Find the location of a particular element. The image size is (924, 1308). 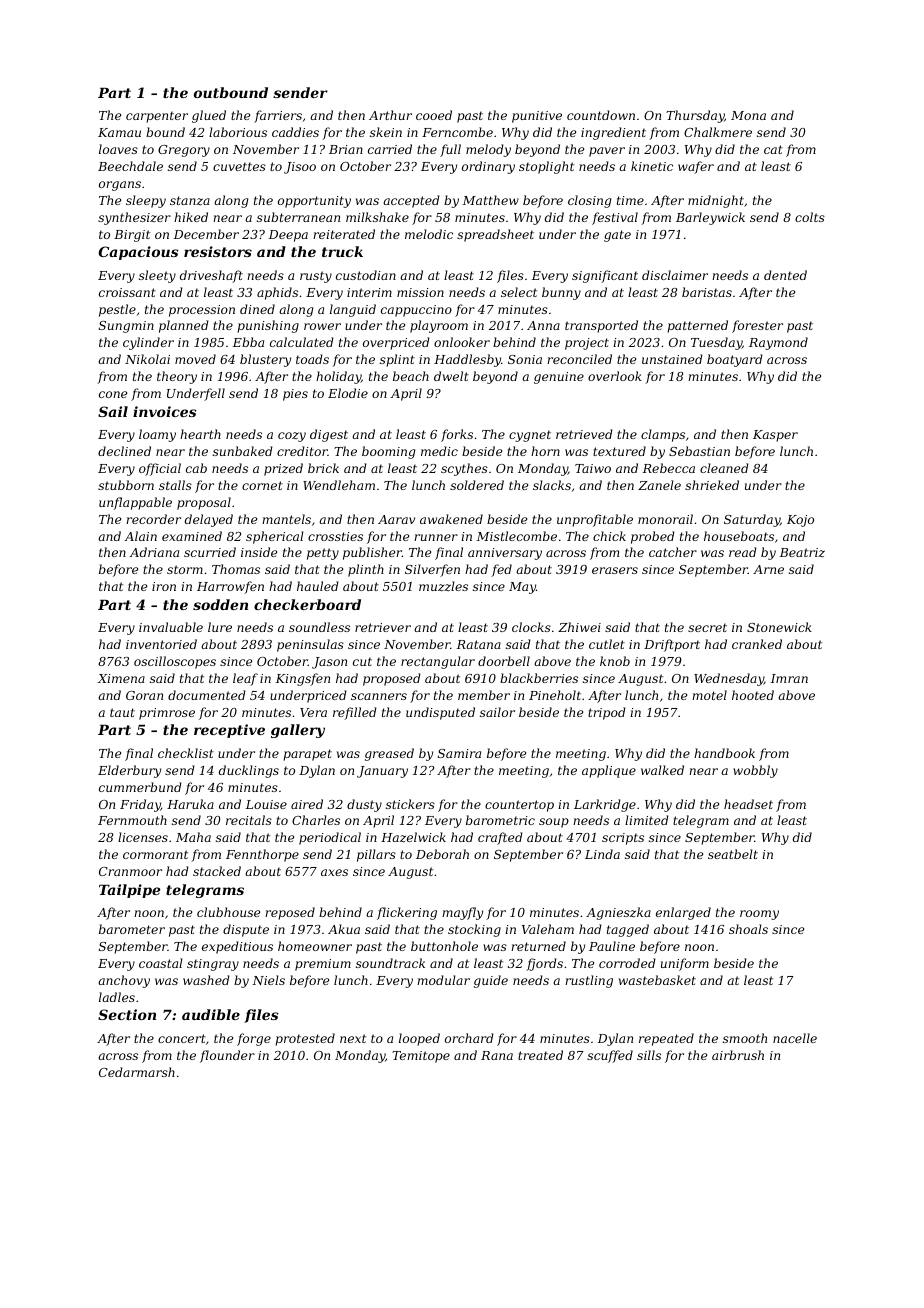

storm is located at coordinates (185, 569).
